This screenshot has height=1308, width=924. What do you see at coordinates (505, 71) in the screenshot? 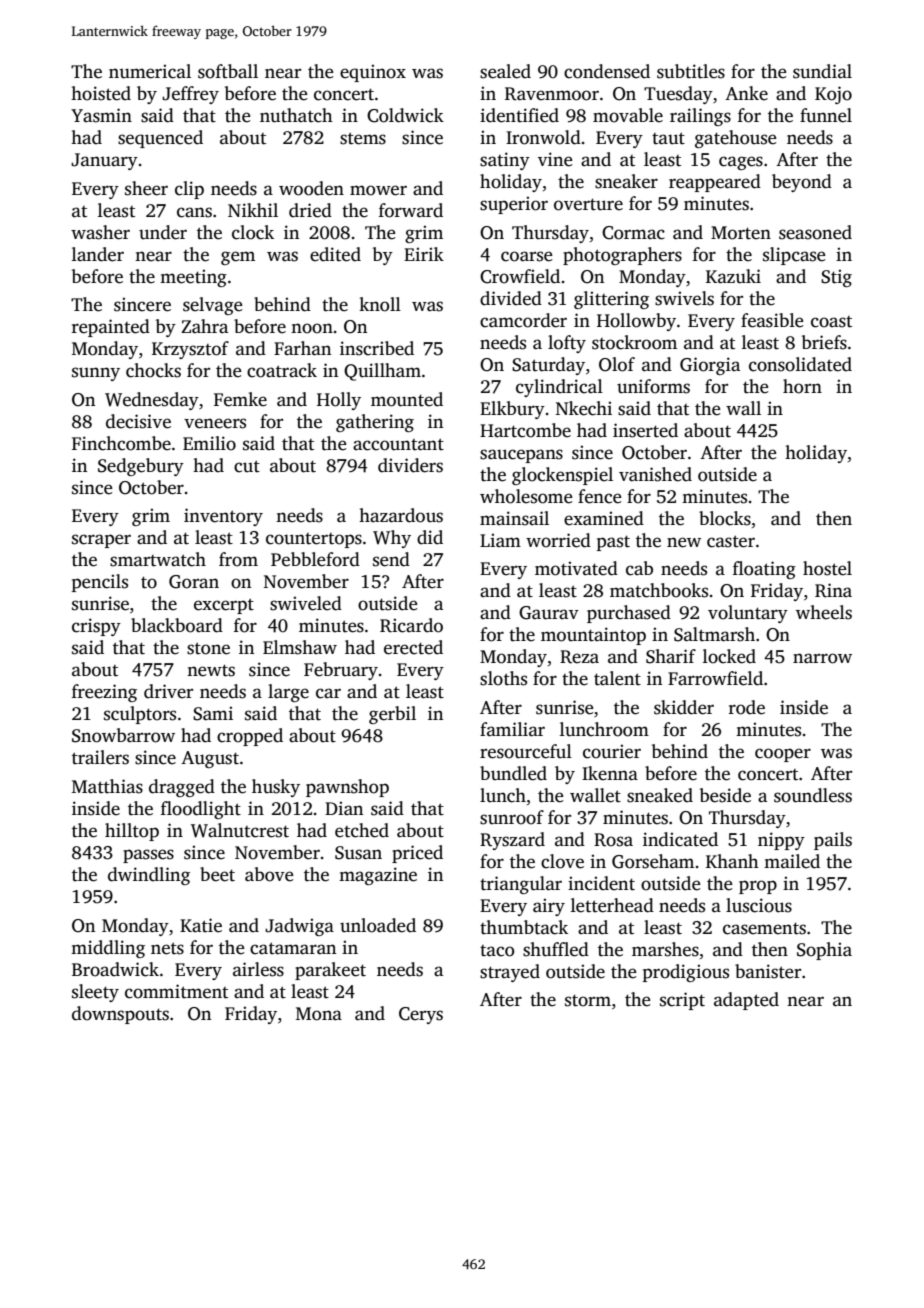
I see `sealed` at bounding box center [505, 71].
